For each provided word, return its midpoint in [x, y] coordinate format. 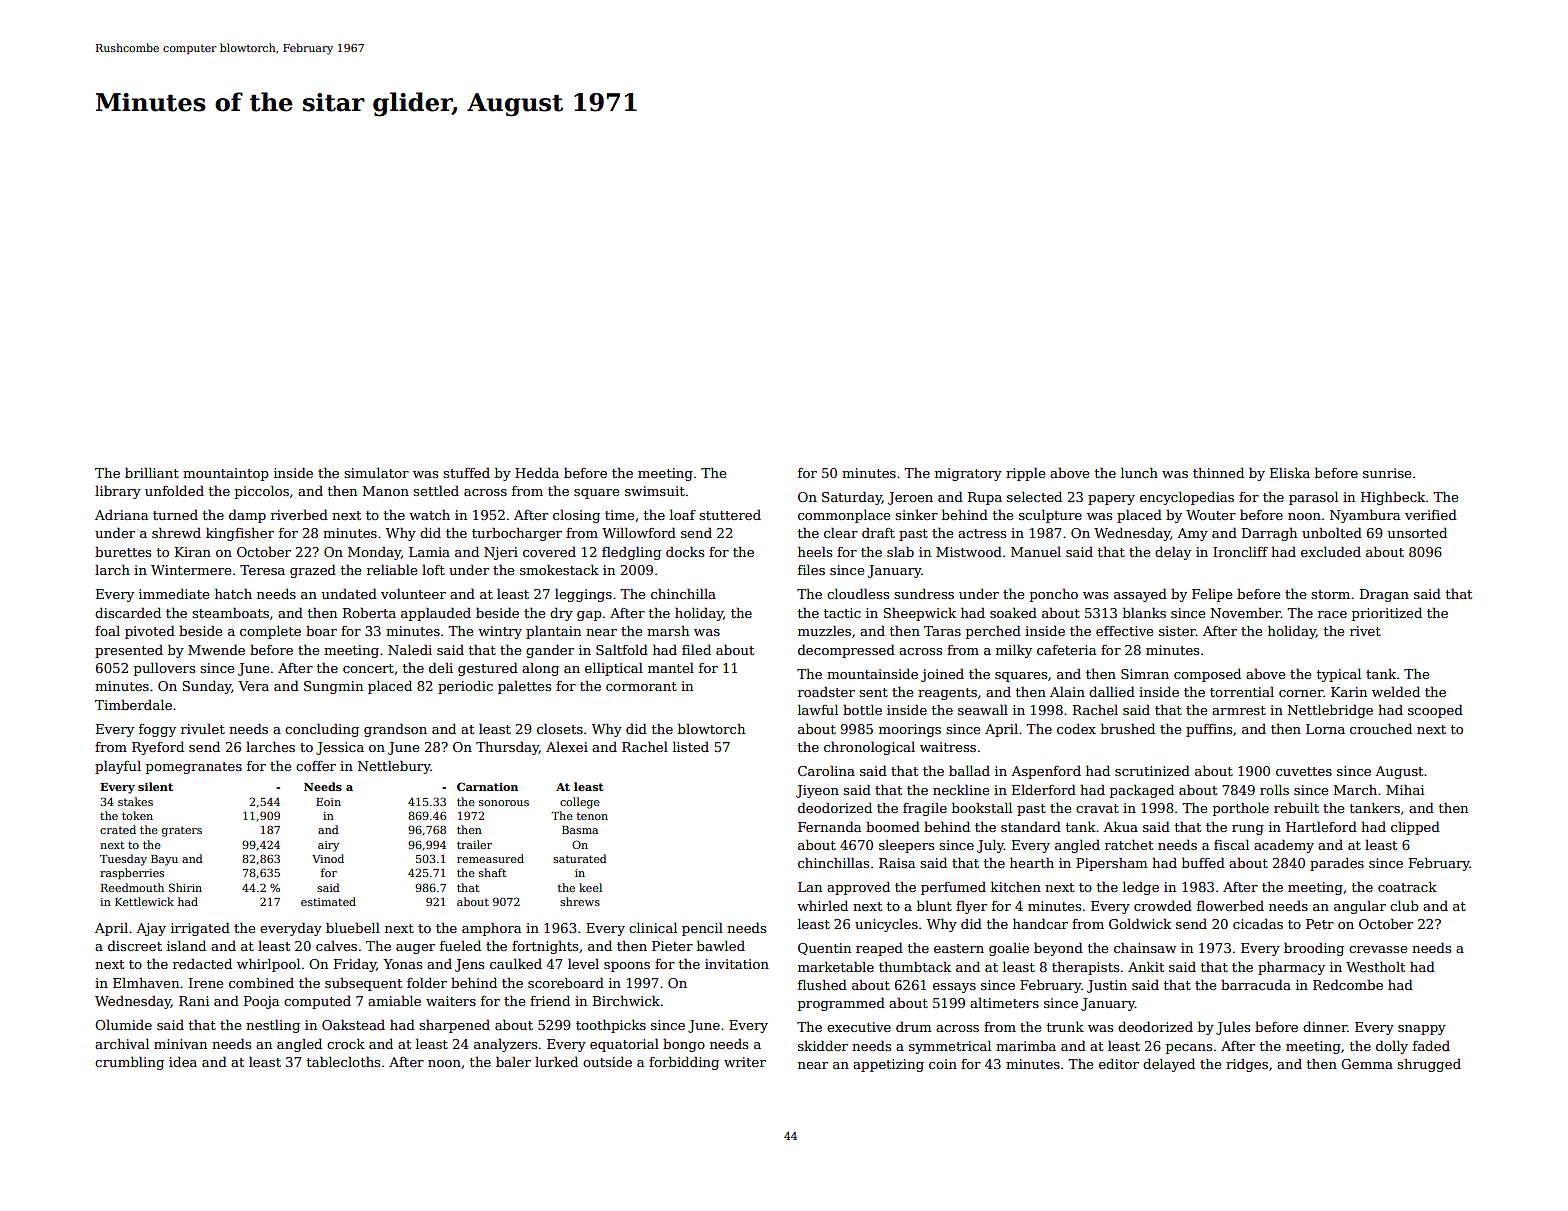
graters [182, 831]
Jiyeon [817, 791]
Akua [1120, 827]
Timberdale [133, 704]
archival [122, 1043]
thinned [1218, 472]
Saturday [852, 498]
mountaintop [226, 474]
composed [1207, 675]
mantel [671, 668]
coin [943, 1064]
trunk [1065, 1027]
